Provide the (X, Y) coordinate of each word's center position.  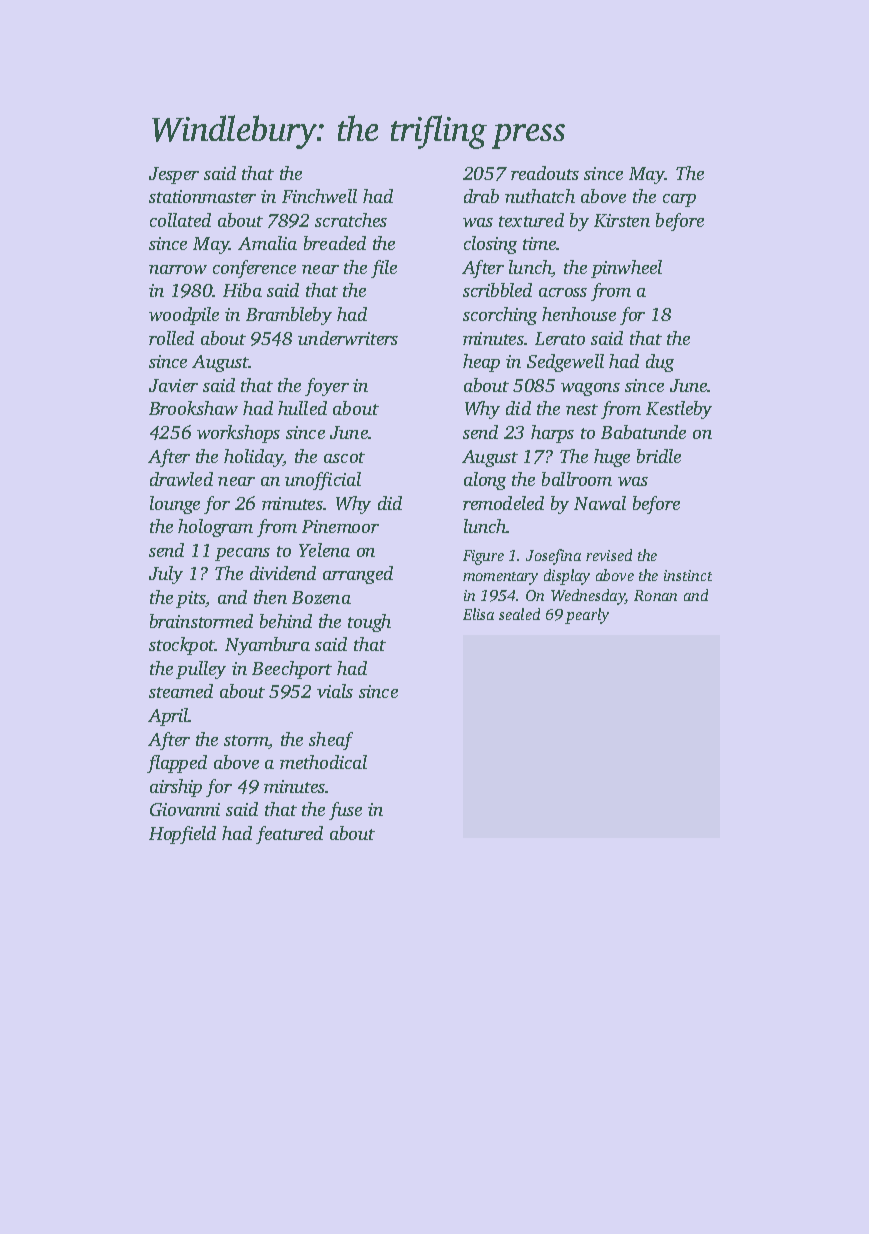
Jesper (174, 175)
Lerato (560, 338)
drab (481, 196)
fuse (345, 811)
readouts (545, 173)
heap (481, 363)
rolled (171, 338)
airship (176, 788)
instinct (688, 575)
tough (369, 623)
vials (335, 691)
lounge (175, 505)
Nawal (600, 503)
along (485, 481)
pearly (587, 616)
